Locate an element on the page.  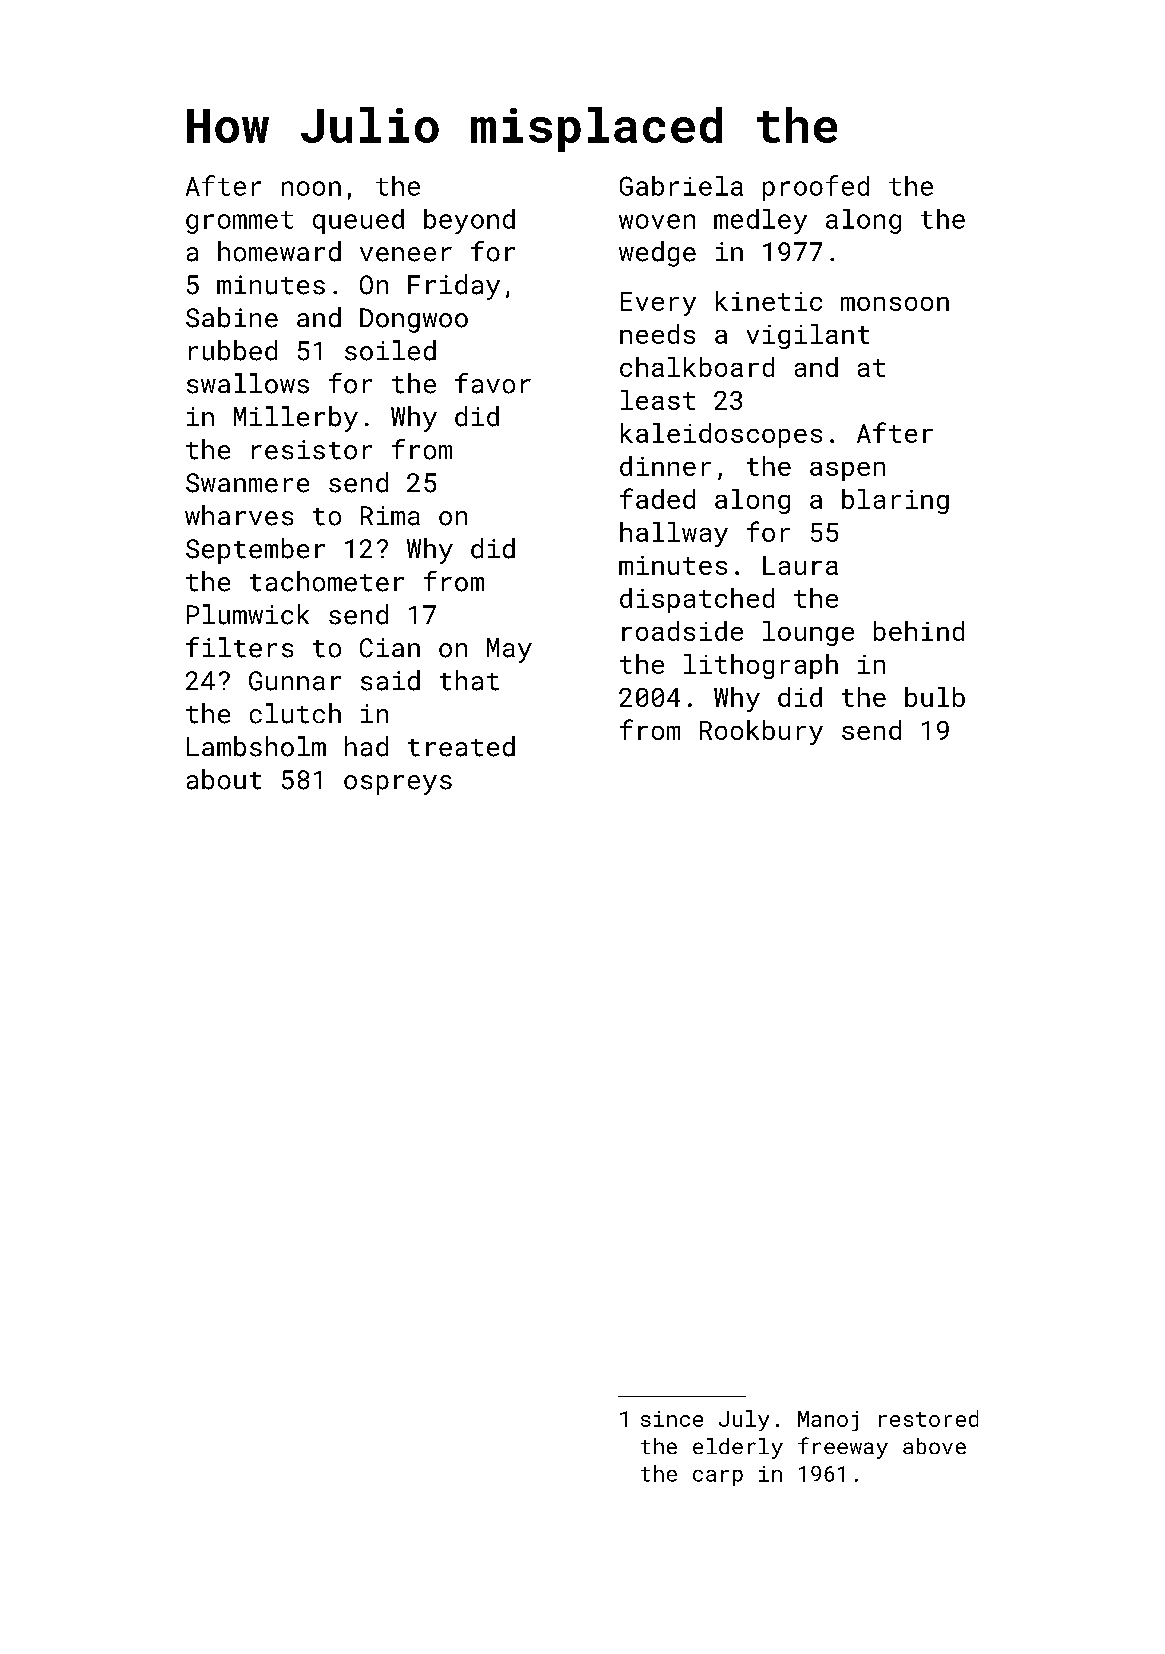
proofed is located at coordinates (816, 188).
